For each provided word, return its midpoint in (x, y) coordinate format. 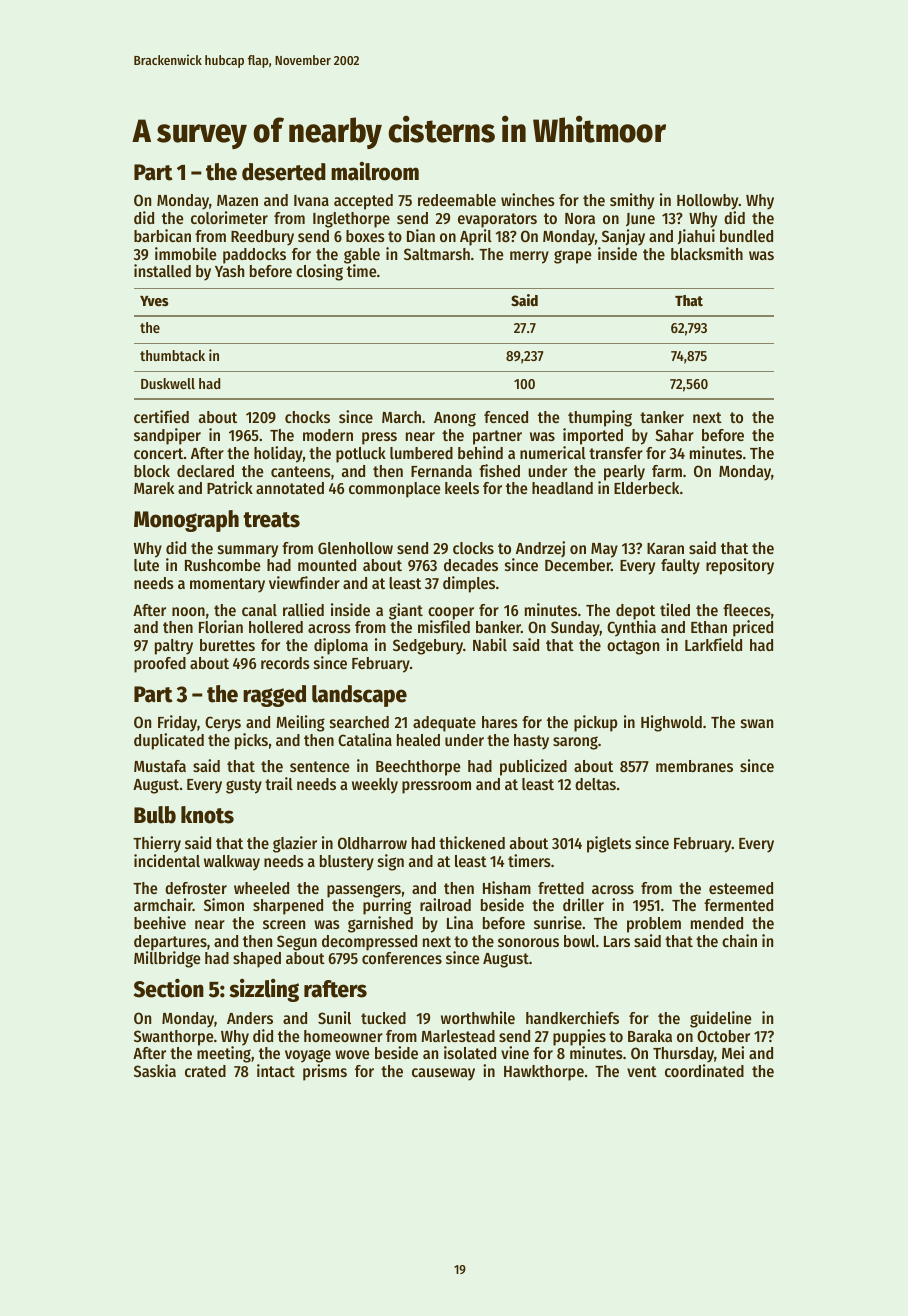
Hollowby (708, 202)
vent (642, 1071)
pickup (595, 723)
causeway (443, 1074)
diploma (341, 646)
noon (188, 611)
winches (528, 199)
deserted (284, 172)
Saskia (155, 1070)
